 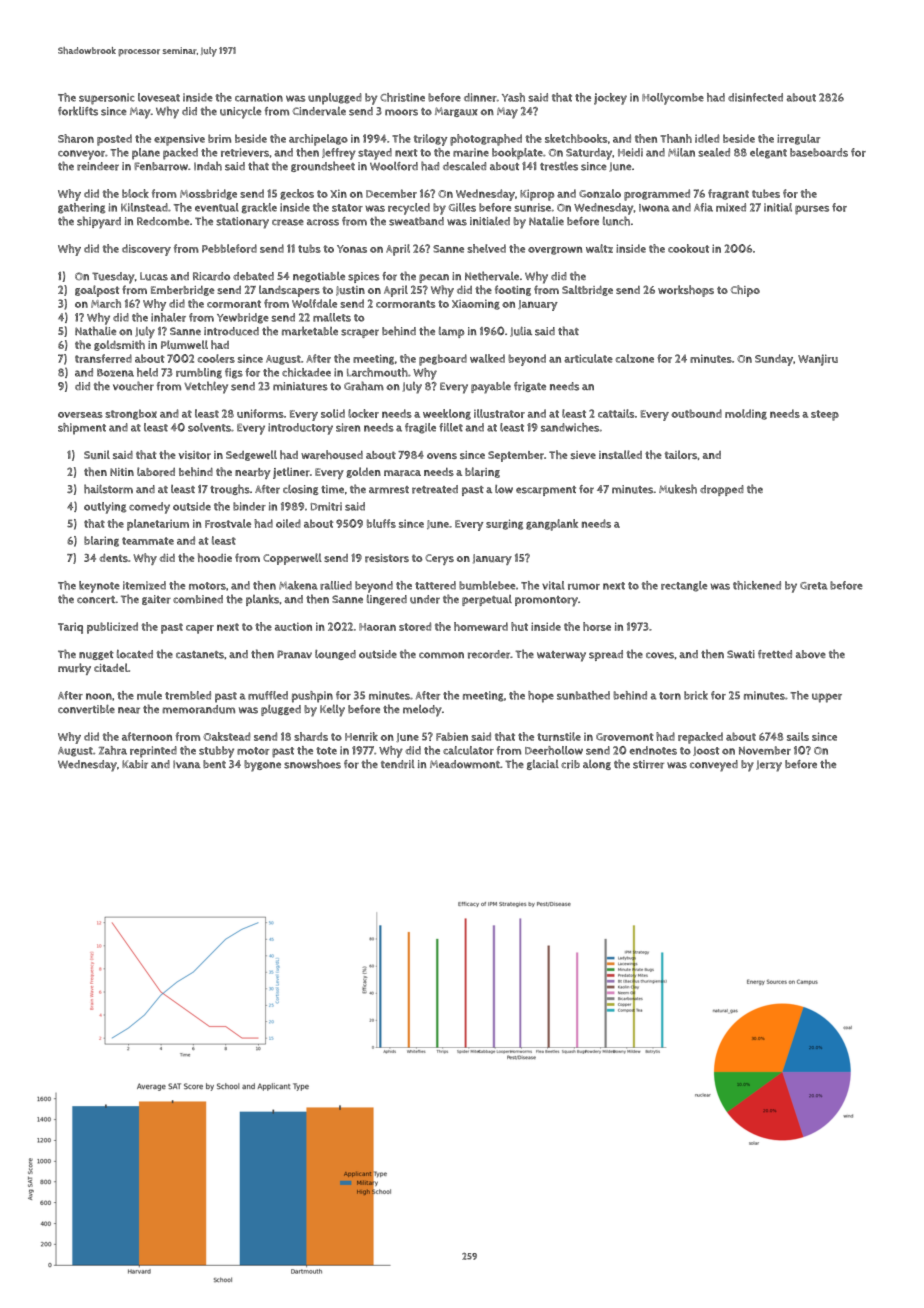 What do you see at coordinates (387, 558) in the screenshot?
I see `resistors` at bounding box center [387, 558].
